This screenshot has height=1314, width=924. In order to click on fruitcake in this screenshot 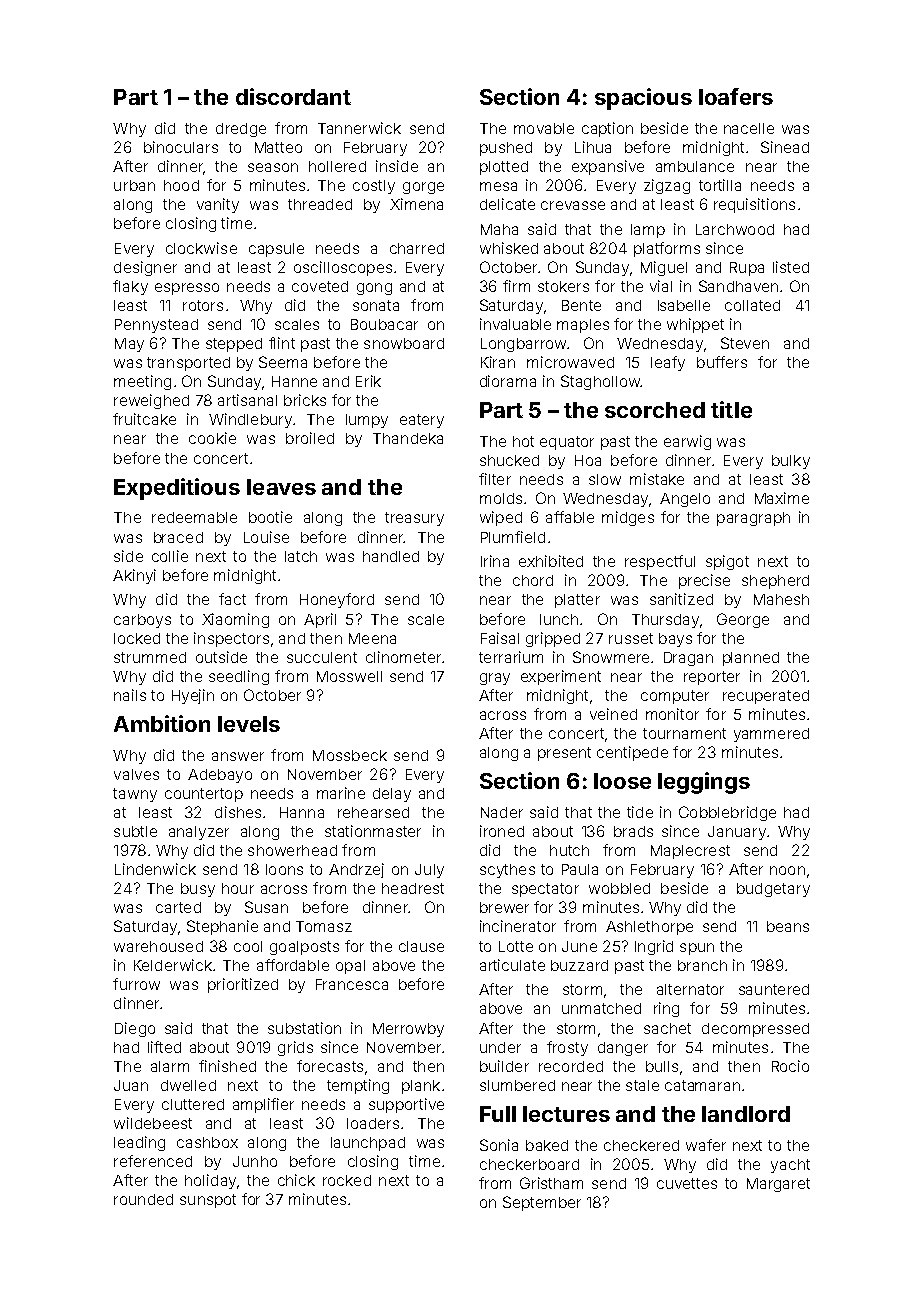, I will do `click(144, 419)`.
